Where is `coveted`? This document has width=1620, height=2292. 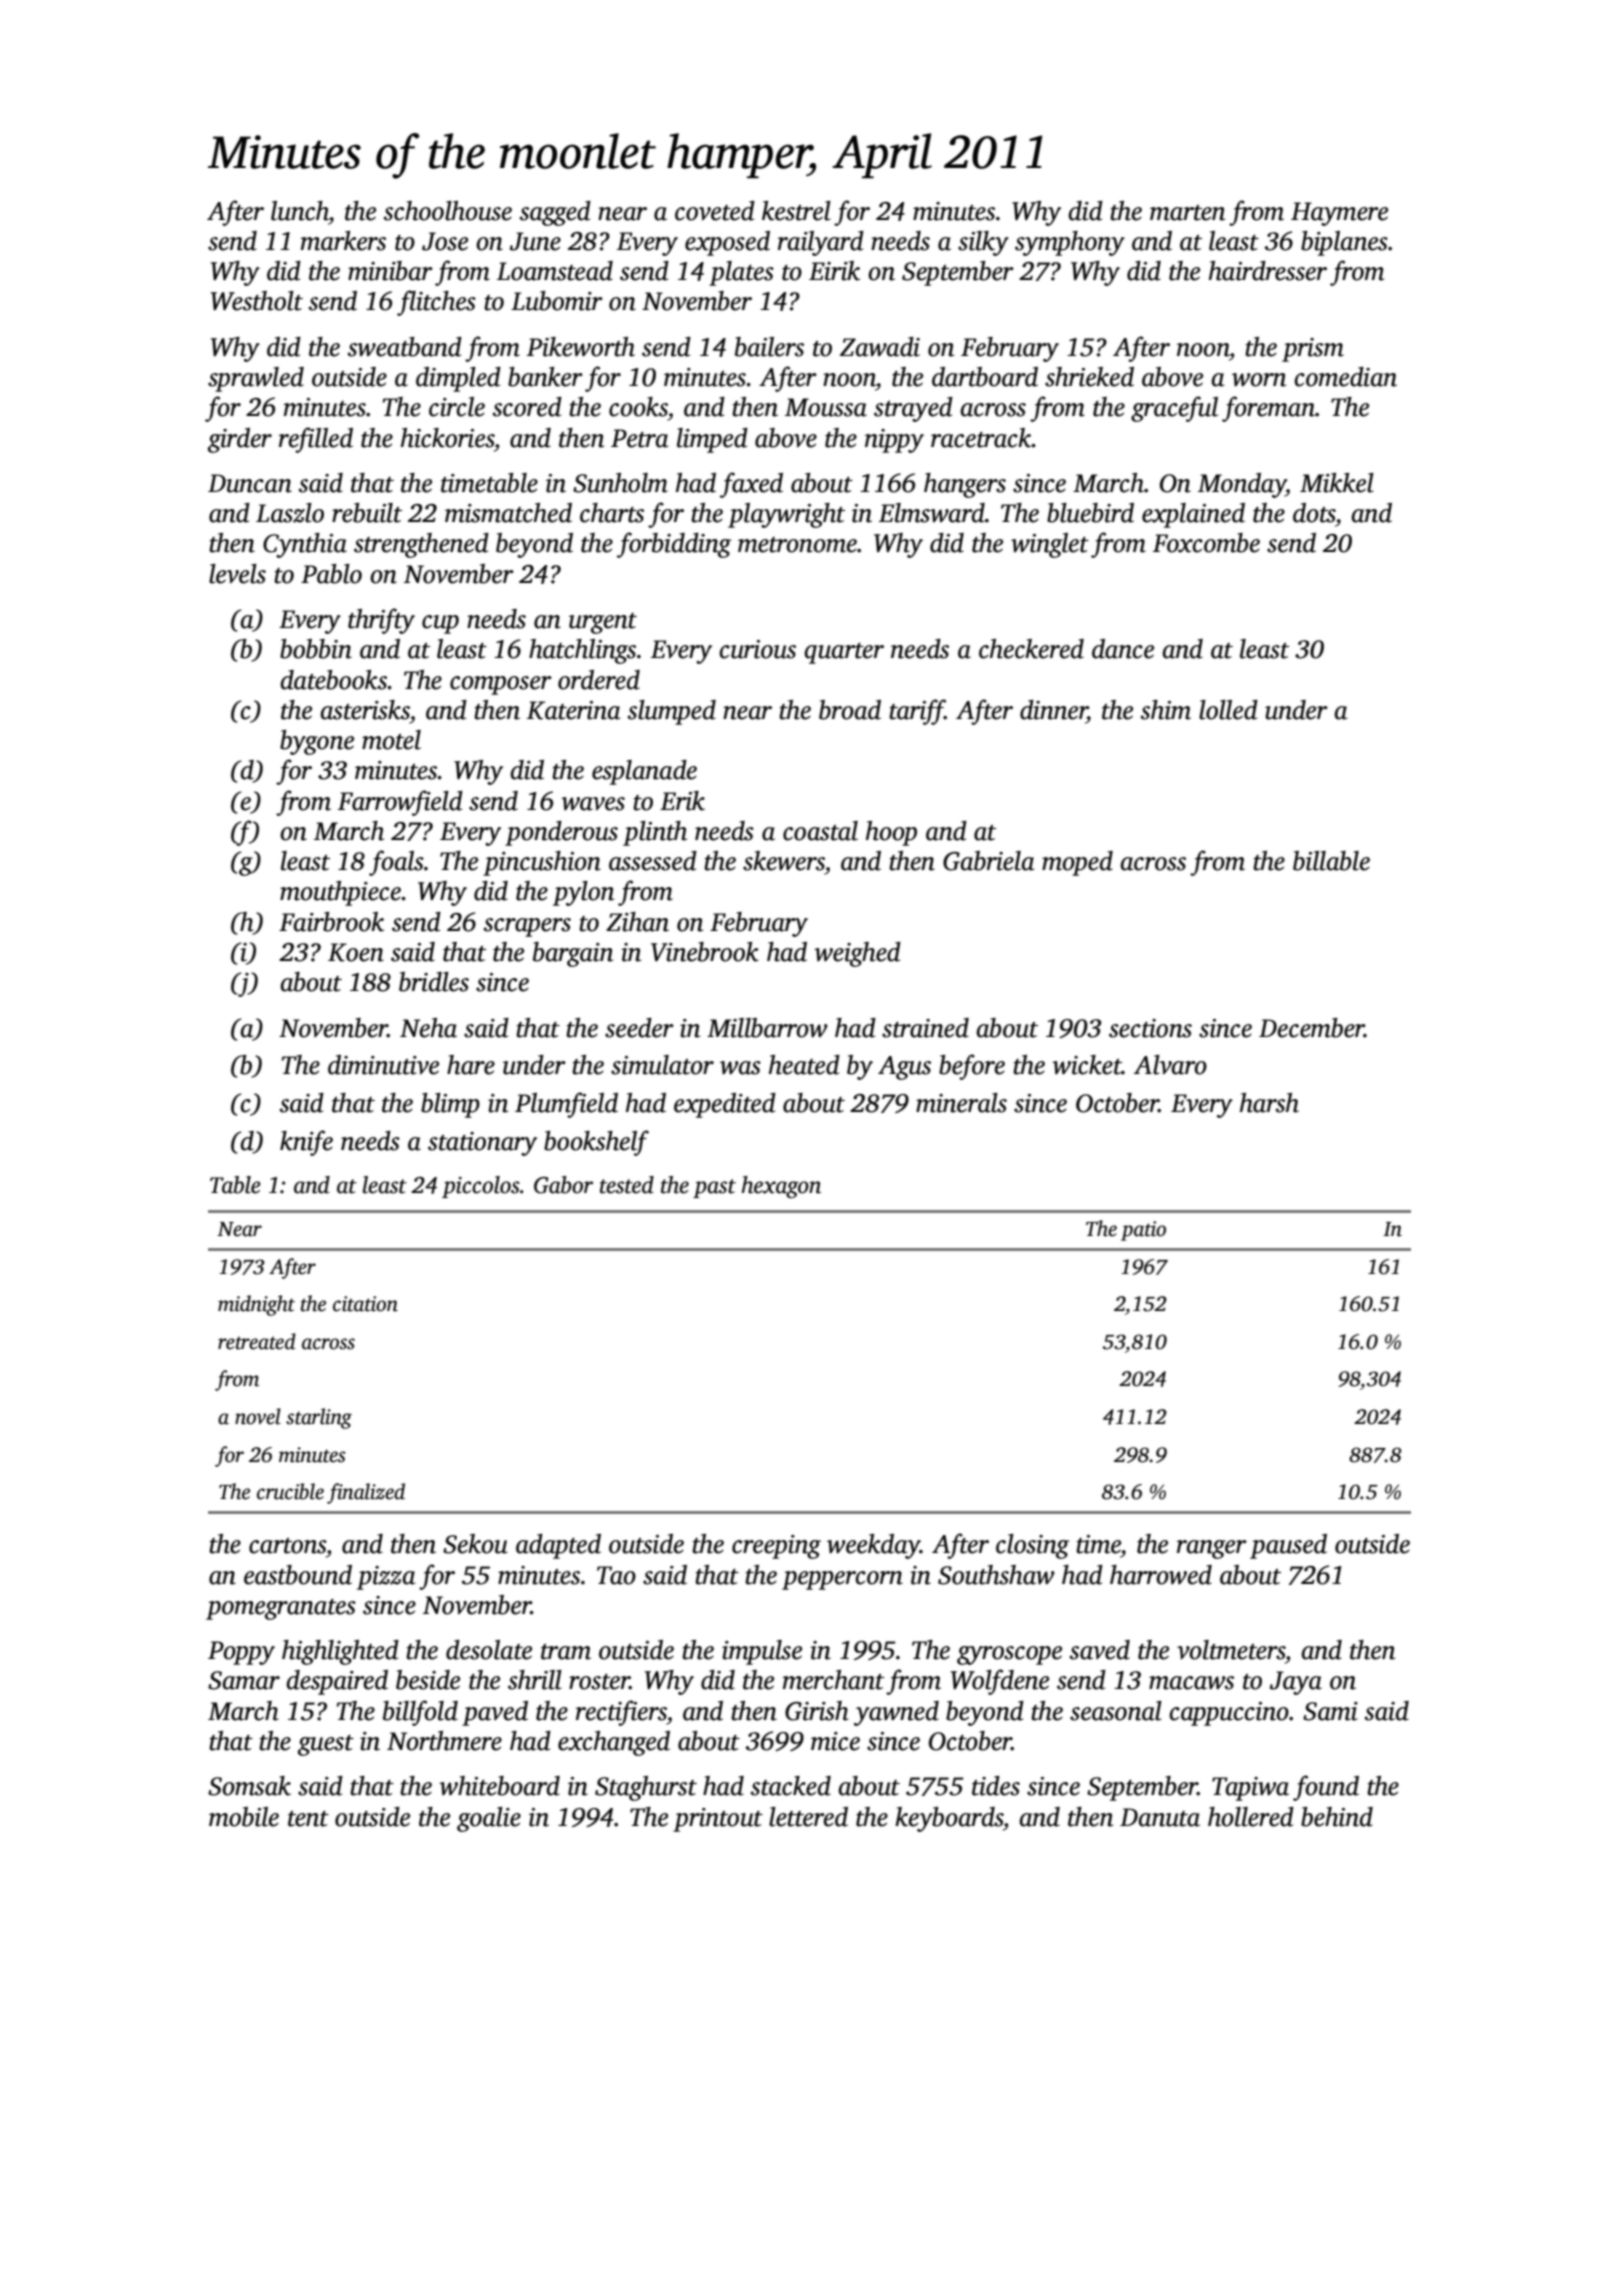 coveted is located at coordinates (715, 211).
